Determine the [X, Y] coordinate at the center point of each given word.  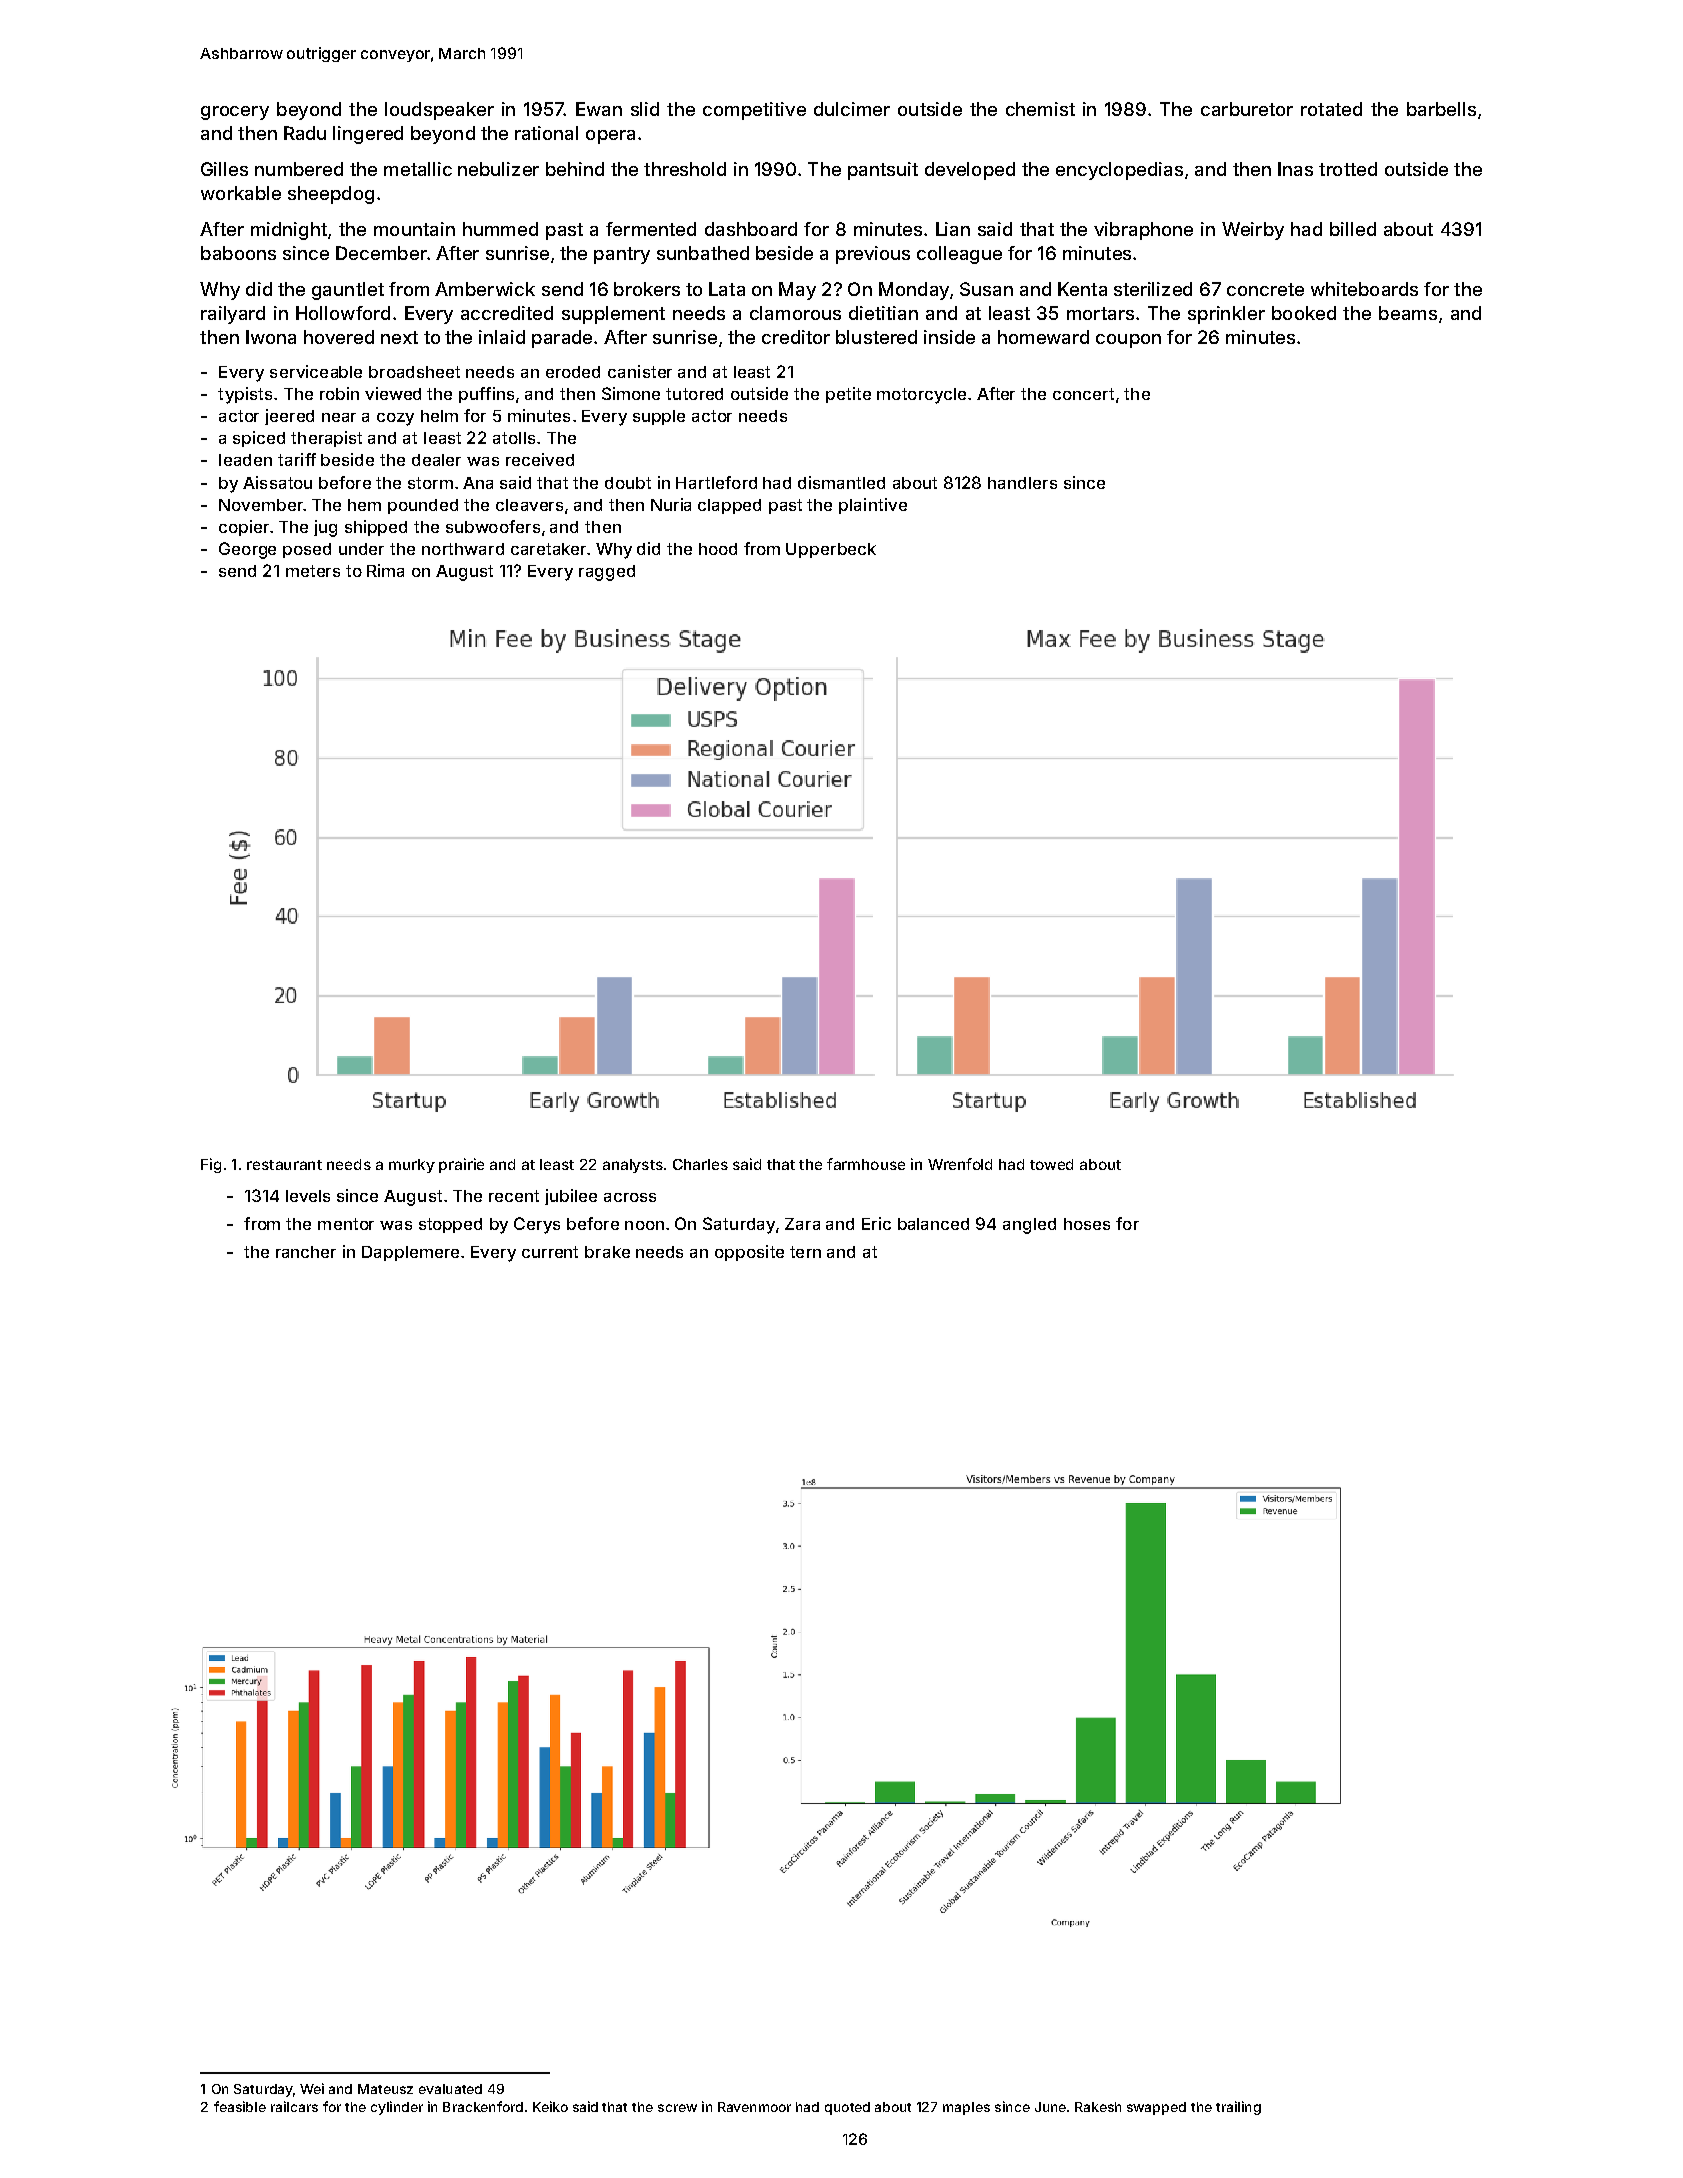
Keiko [550, 2106]
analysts [633, 1166]
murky [412, 1166]
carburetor [1247, 109]
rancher [306, 1252]
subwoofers [493, 526]
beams [1408, 313]
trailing [1238, 2108]
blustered [876, 337]
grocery [235, 113]
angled [1029, 1226]
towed [1051, 1164]
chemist [1040, 109]
